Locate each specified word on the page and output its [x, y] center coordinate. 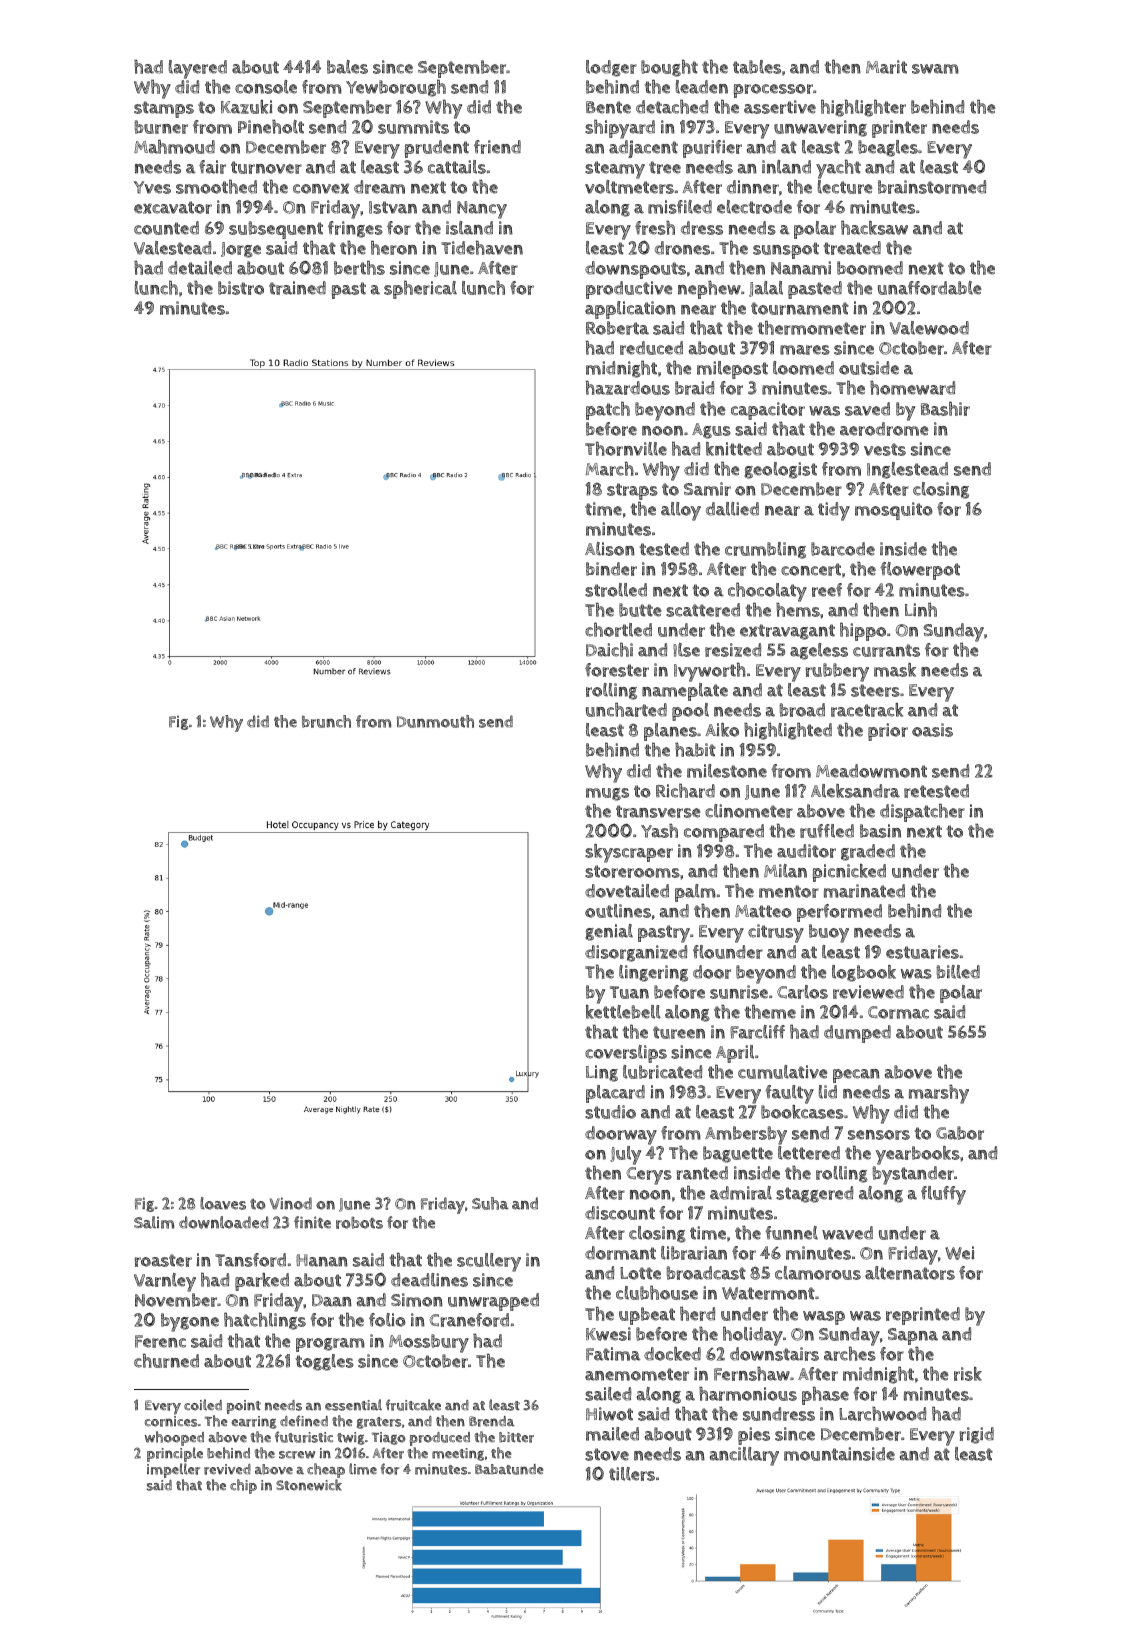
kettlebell [623, 1012]
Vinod [291, 1203]
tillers [632, 1474]
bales [347, 67]
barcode [843, 549]
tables [757, 67]
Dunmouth [435, 721]
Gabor [960, 1133]
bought [669, 68]
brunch [326, 721]
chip [243, 1486]
